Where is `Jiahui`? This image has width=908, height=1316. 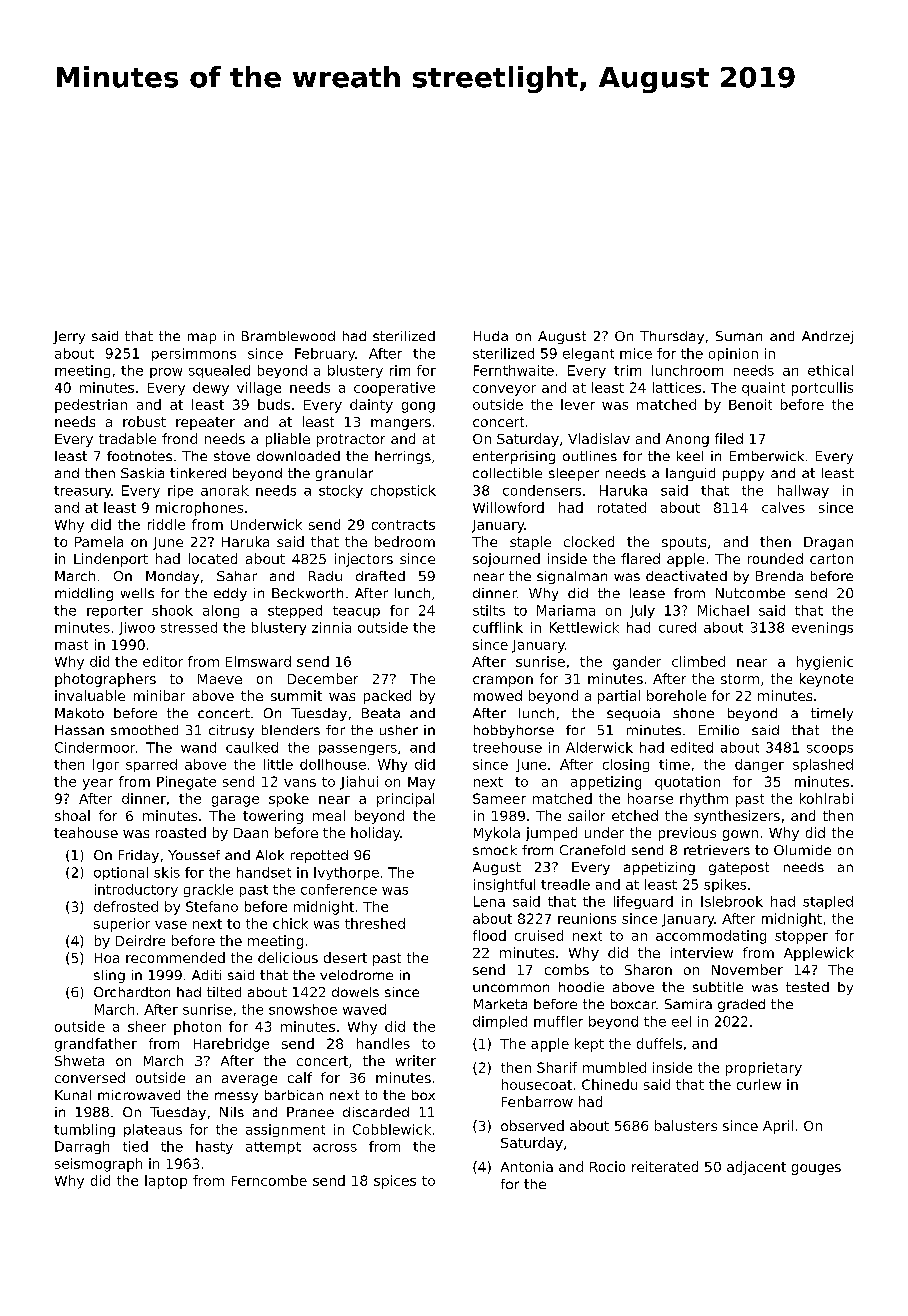 Jiahui is located at coordinates (359, 783).
